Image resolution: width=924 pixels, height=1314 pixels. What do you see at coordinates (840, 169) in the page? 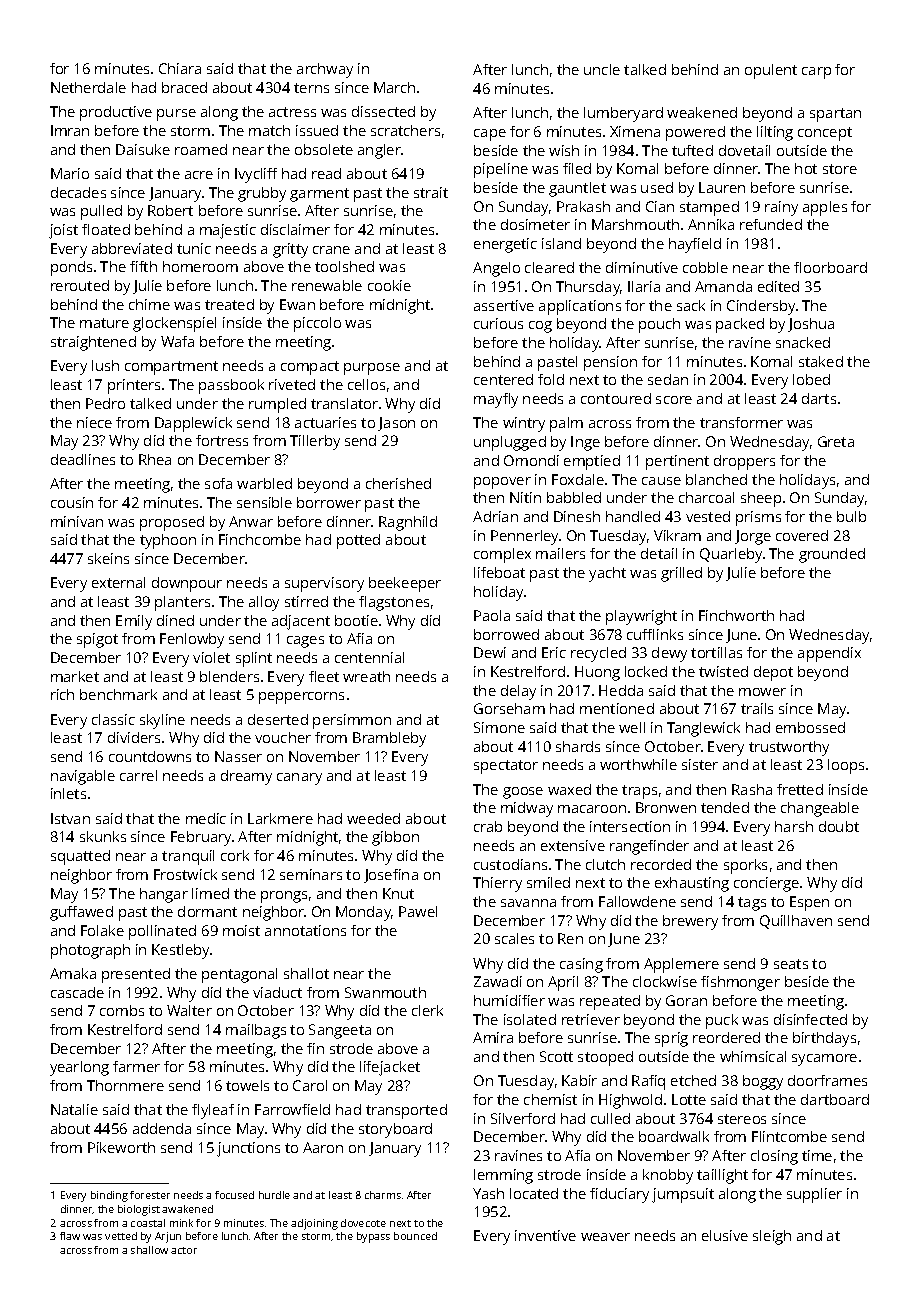
I see `store` at bounding box center [840, 169].
